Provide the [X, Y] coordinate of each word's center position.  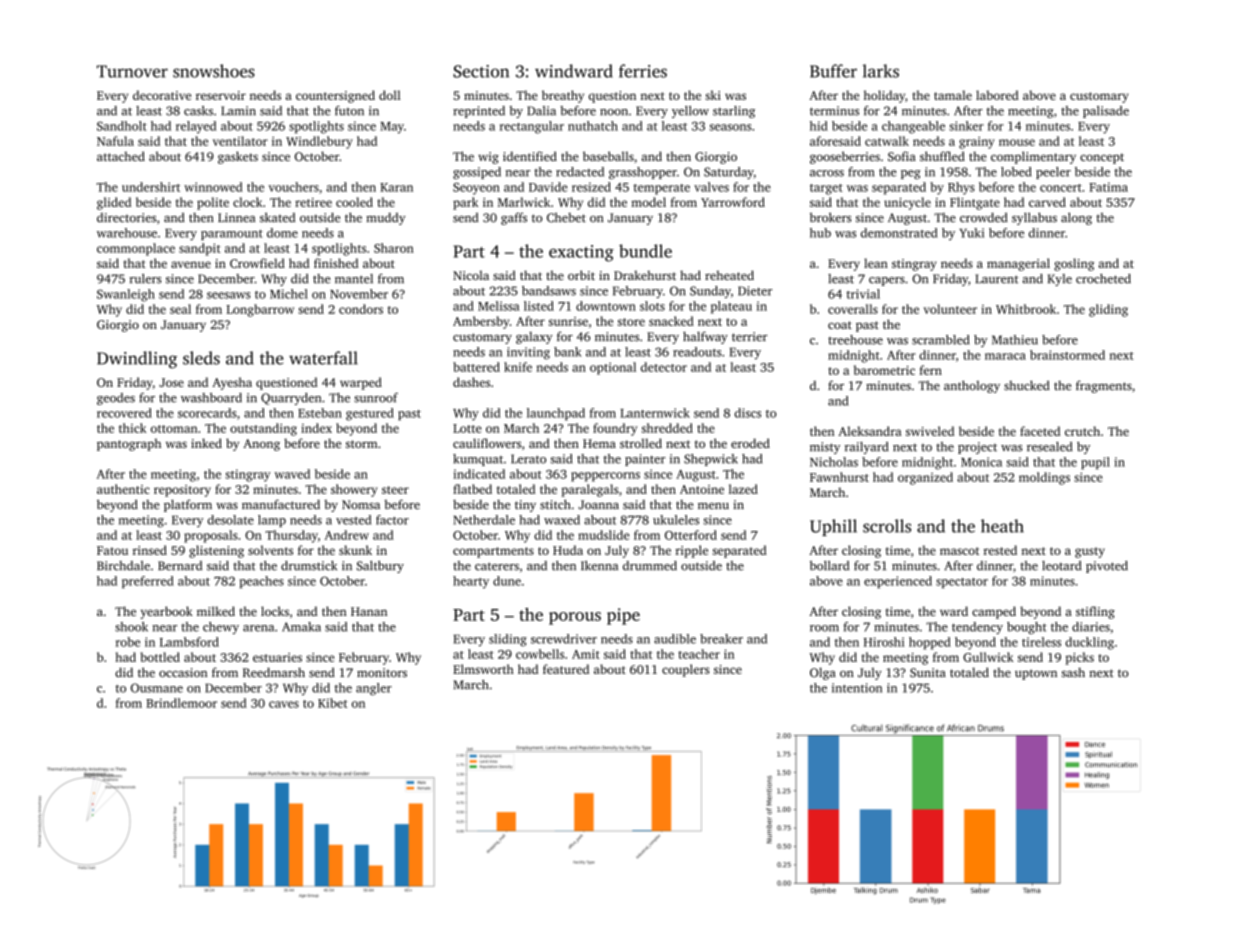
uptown [1036, 674]
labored [997, 95]
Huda [568, 550]
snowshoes [214, 71]
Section [481, 71]
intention [857, 688]
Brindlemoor [181, 703]
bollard [829, 566]
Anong [261, 445]
